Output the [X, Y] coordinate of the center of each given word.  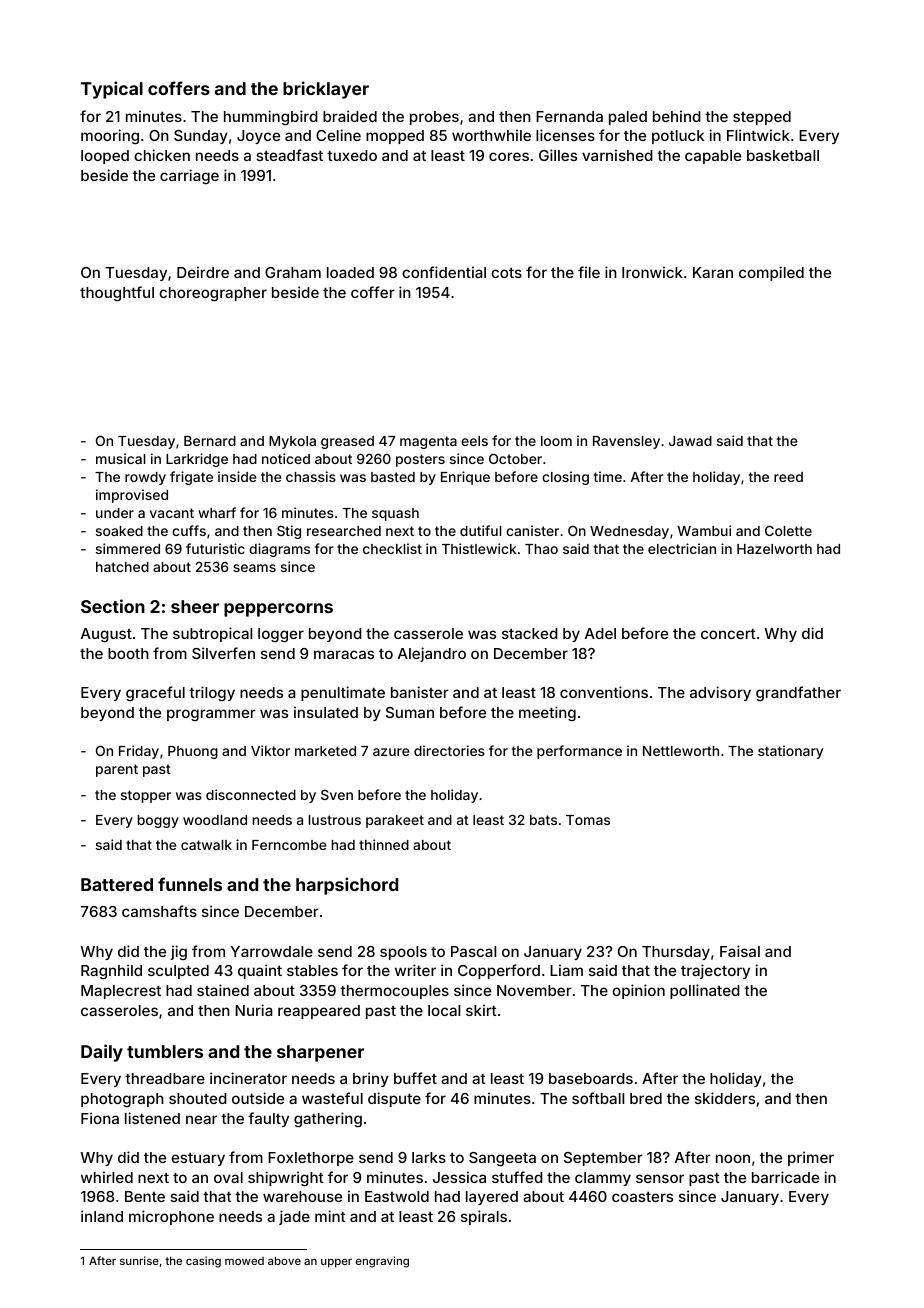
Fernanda [569, 116]
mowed [244, 1261]
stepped [762, 118]
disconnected [251, 794]
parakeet [395, 821]
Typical [112, 90]
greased [347, 442]
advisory [720, 693]
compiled [771, 273]
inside [237, 476]
